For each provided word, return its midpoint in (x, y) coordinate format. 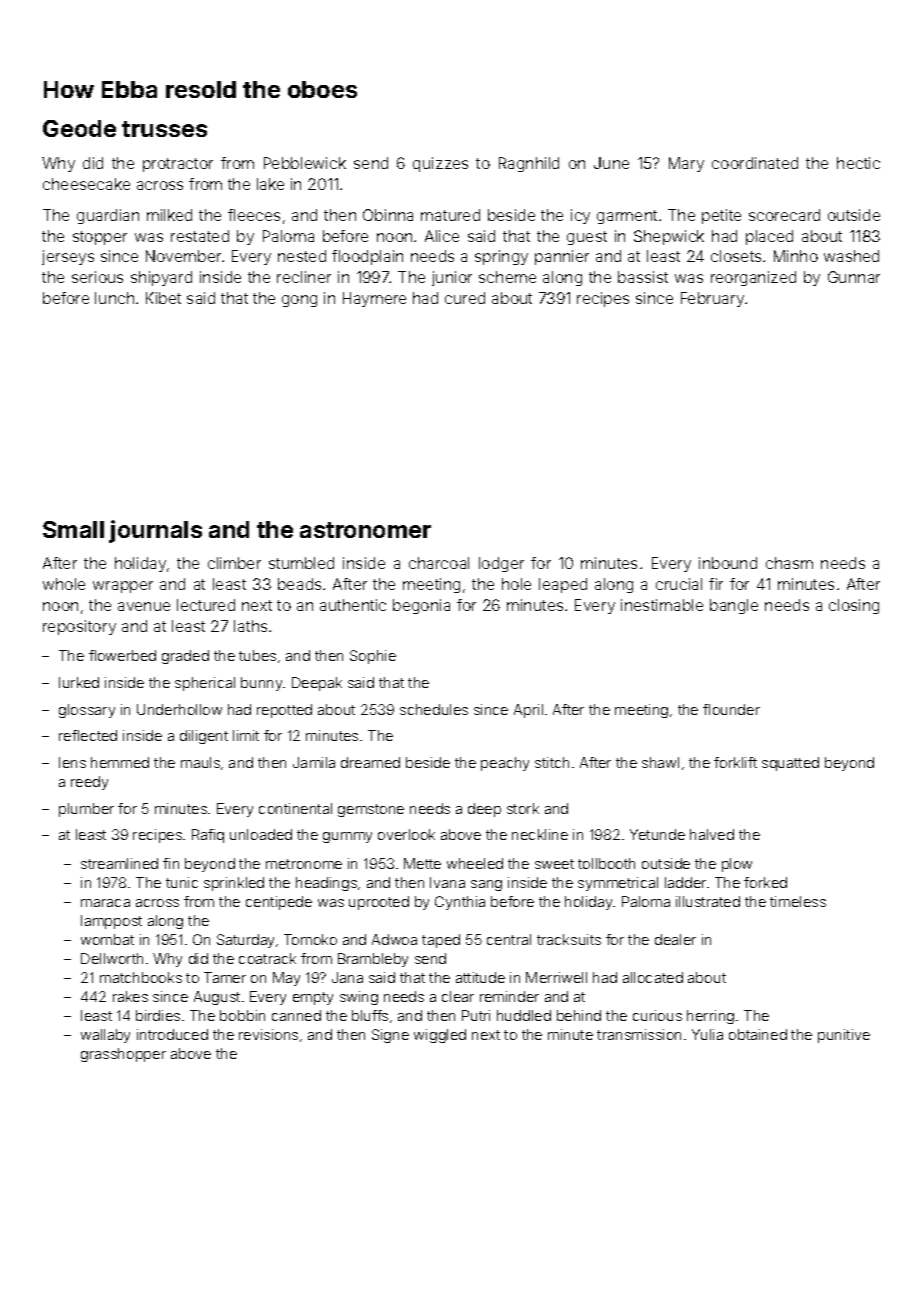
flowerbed (122, 655)
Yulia (707, 1034)
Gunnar (854, 277)
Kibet (163, 298)
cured (465, 298)
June (611, 163)
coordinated (755, 163)
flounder (731, 709)
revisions (268, 1034)
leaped (563, 585)
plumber (86, 810)
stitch (552, 762)
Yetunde (657, 834)
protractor (178, 165)
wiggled (440, 1036)
